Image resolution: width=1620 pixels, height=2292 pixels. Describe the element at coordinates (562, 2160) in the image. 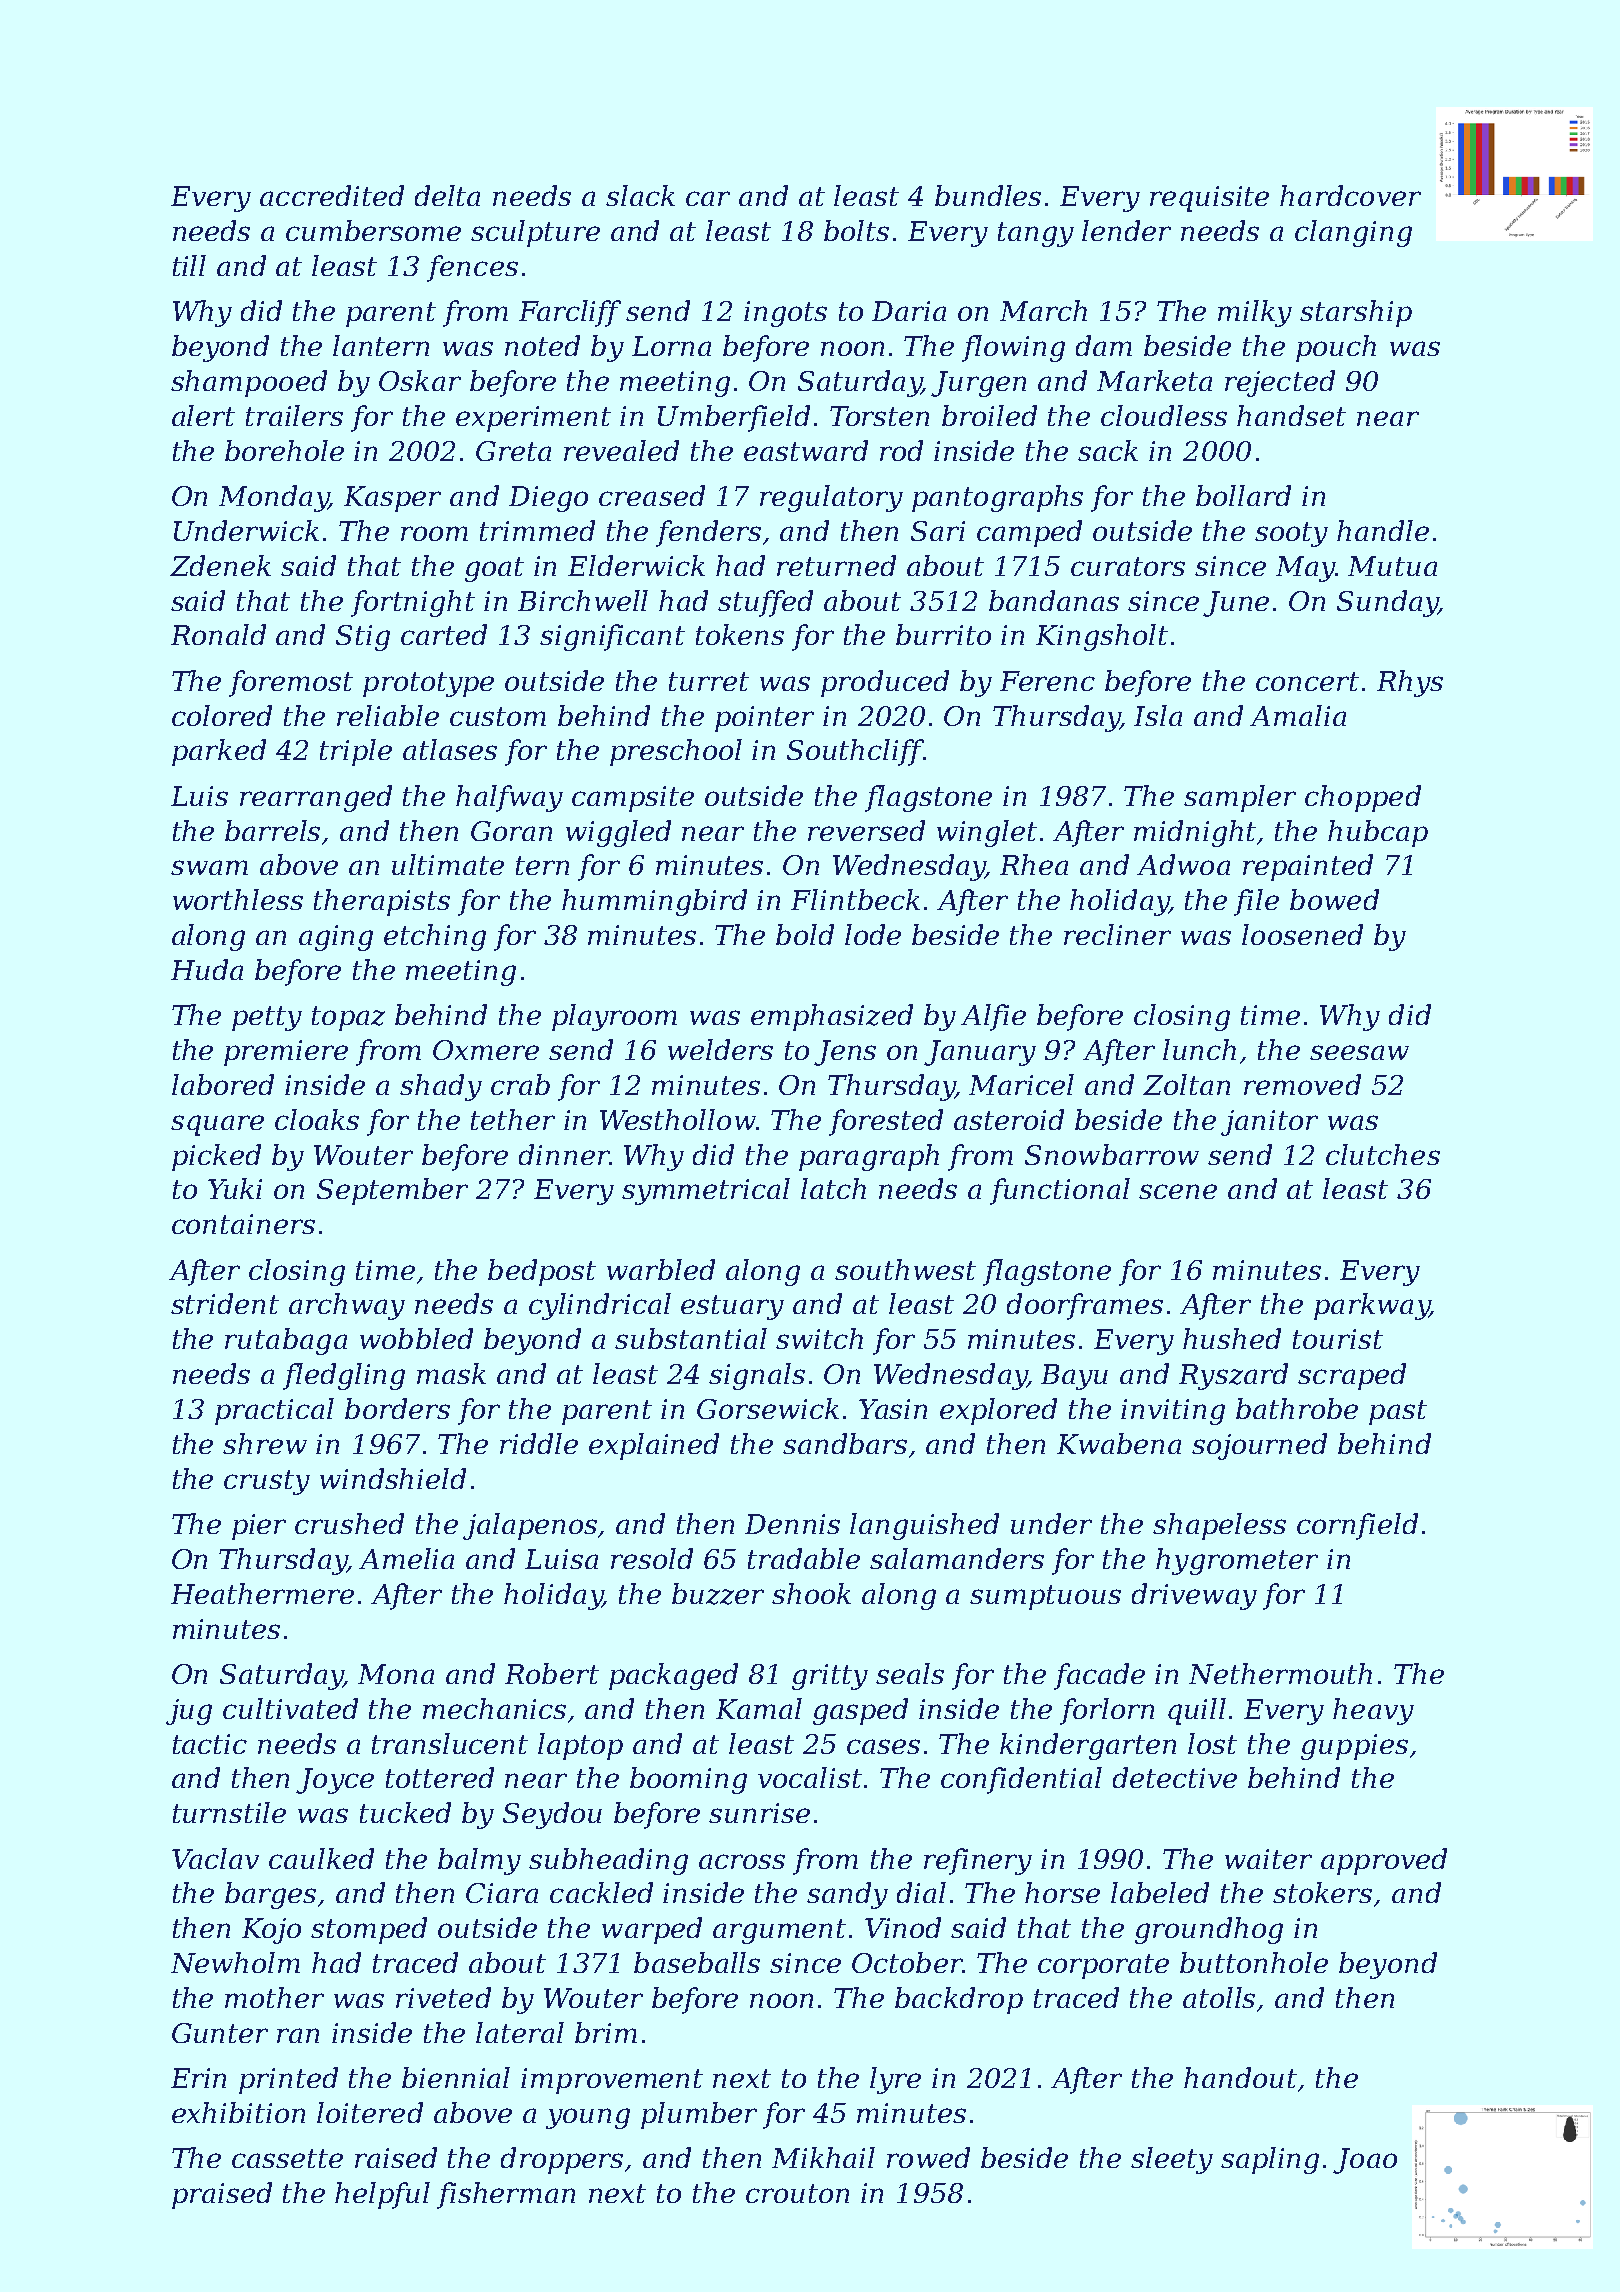

I see `droppers` at that location.
